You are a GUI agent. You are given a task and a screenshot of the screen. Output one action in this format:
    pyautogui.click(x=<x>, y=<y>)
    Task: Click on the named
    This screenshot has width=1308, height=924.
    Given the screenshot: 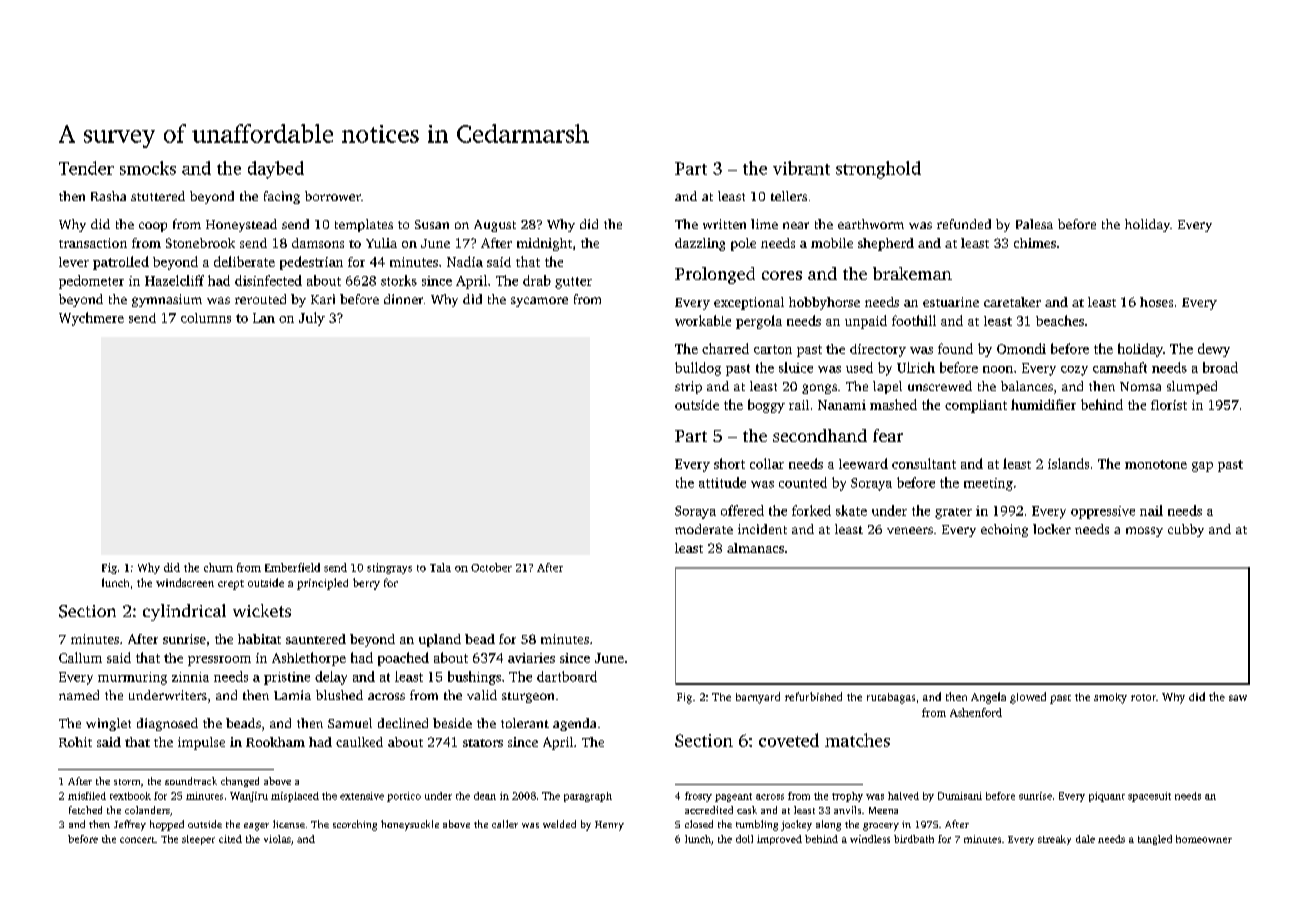 What is the action you would take?
    pyautogui.click(x=79, y=695)
